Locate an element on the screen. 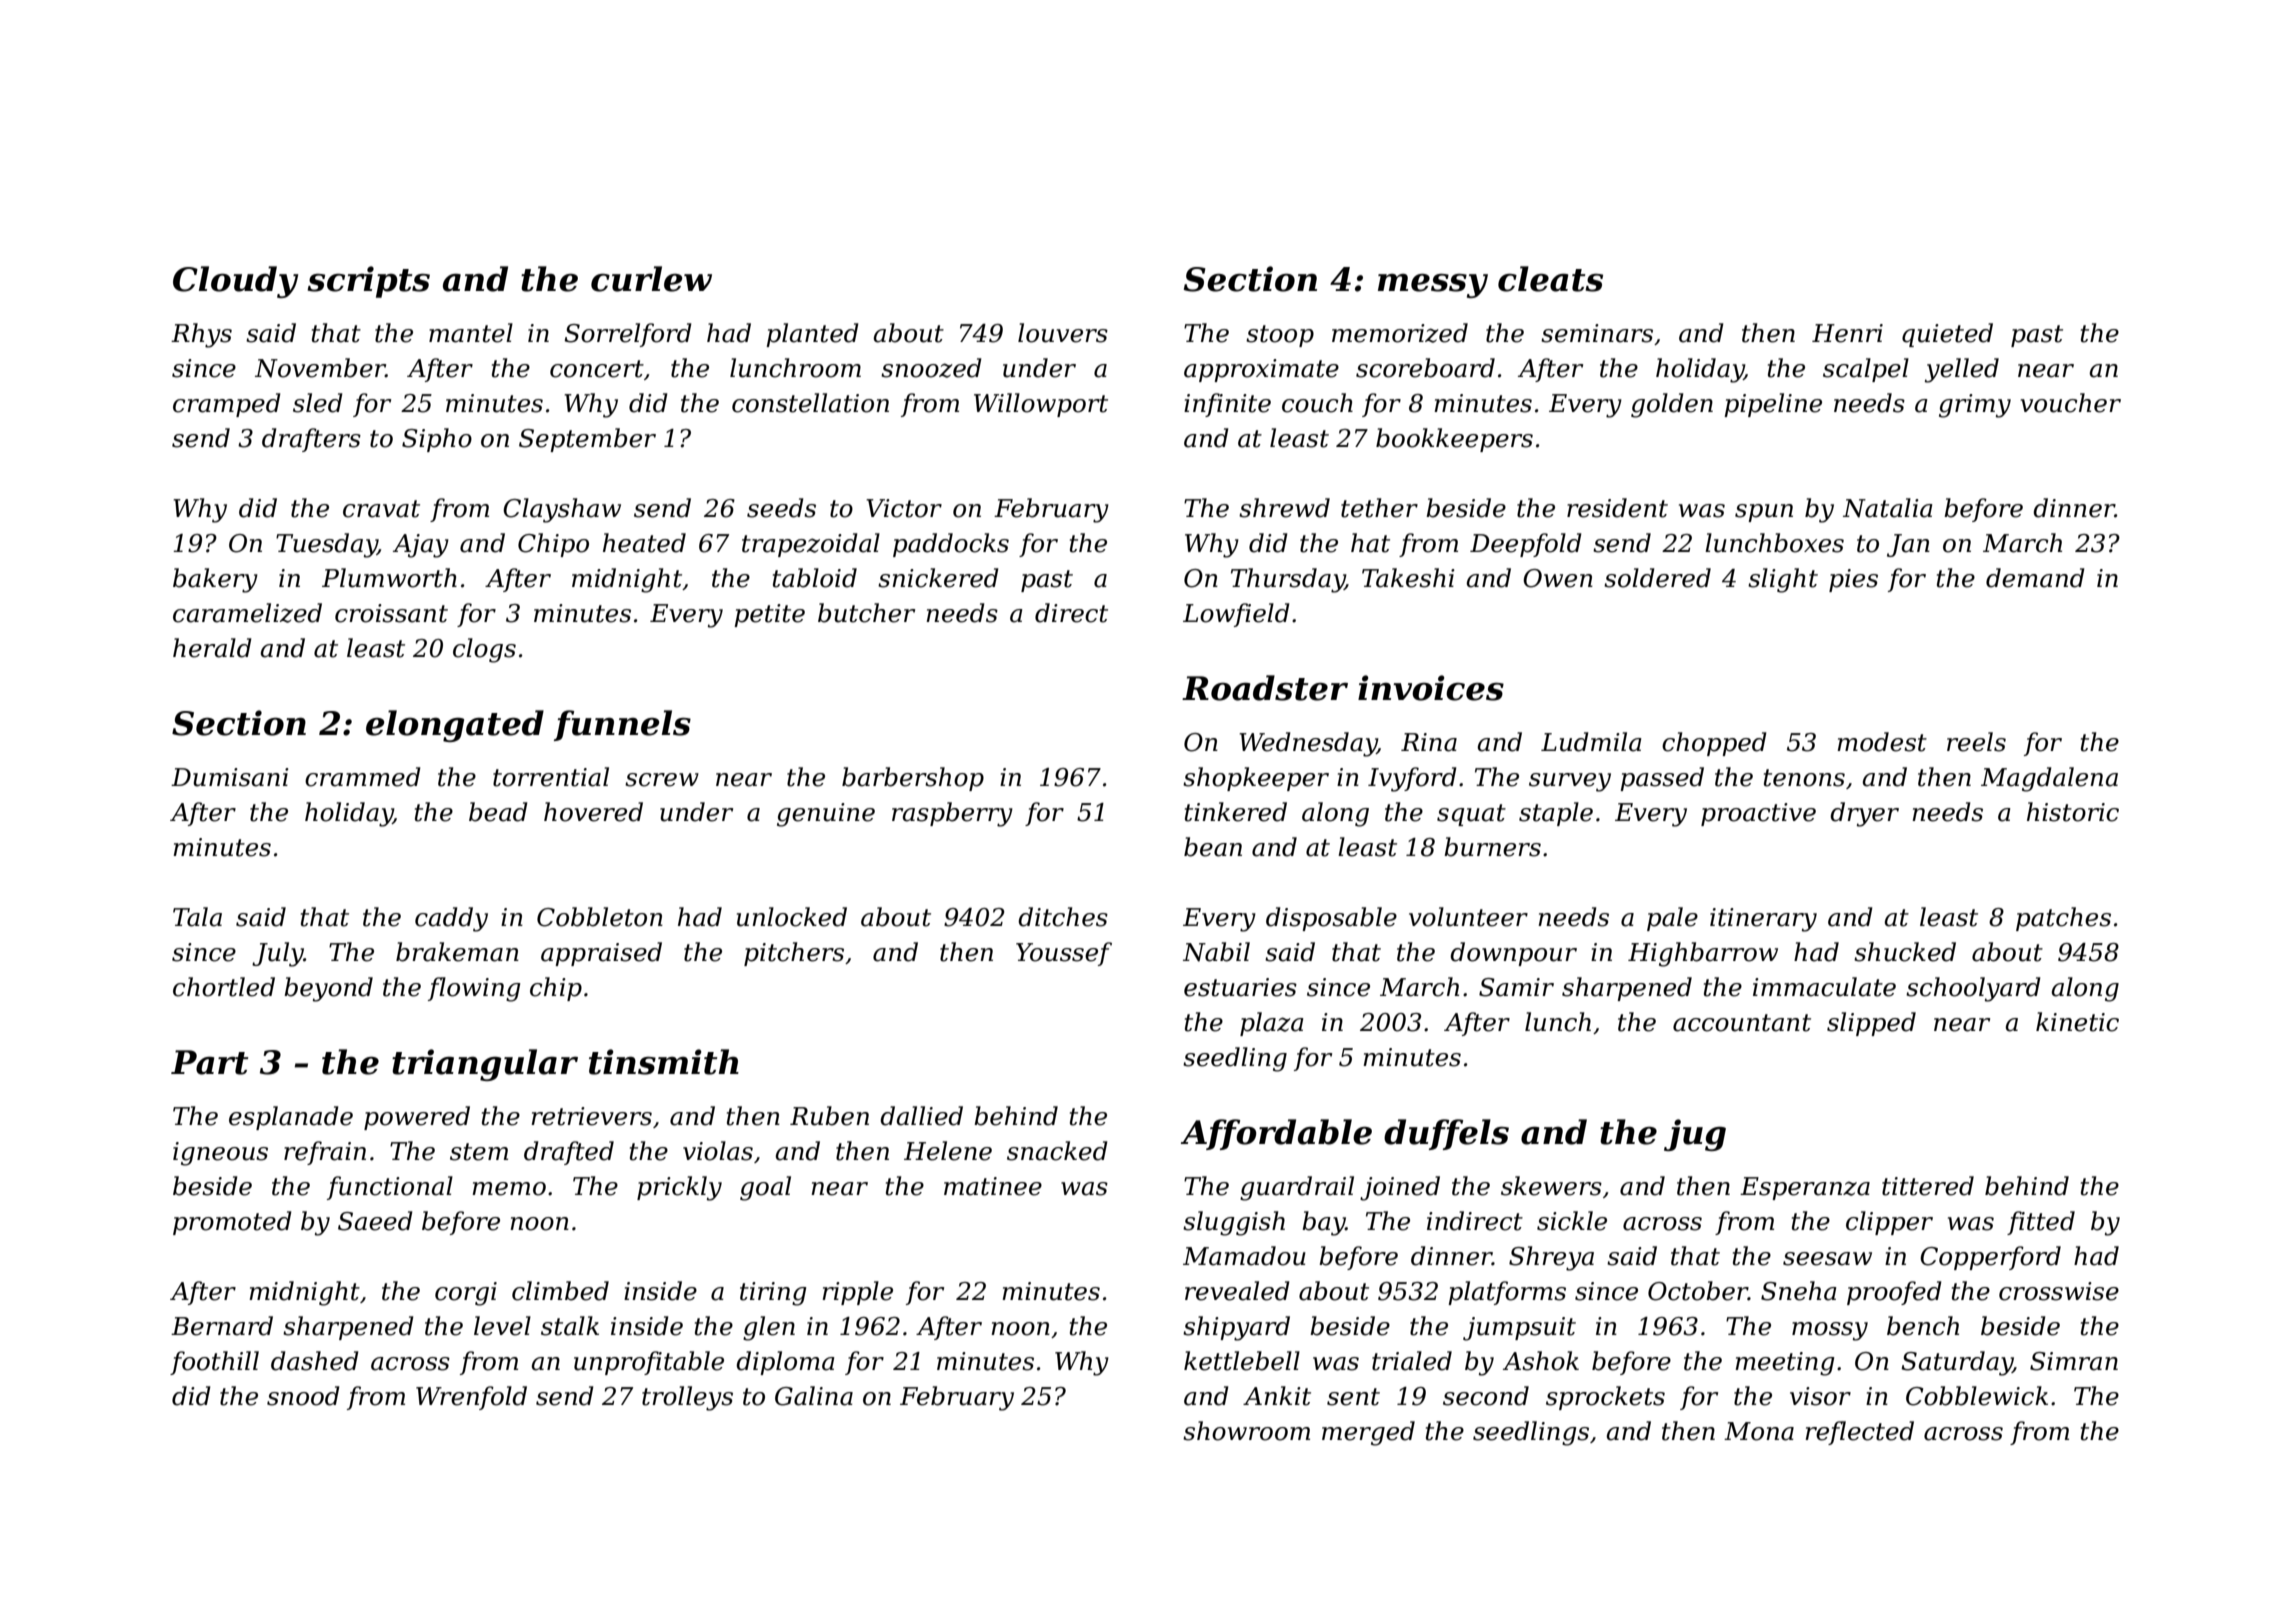 The image size is (2292, 1620). messy is located at coordinates (1433, 286).
